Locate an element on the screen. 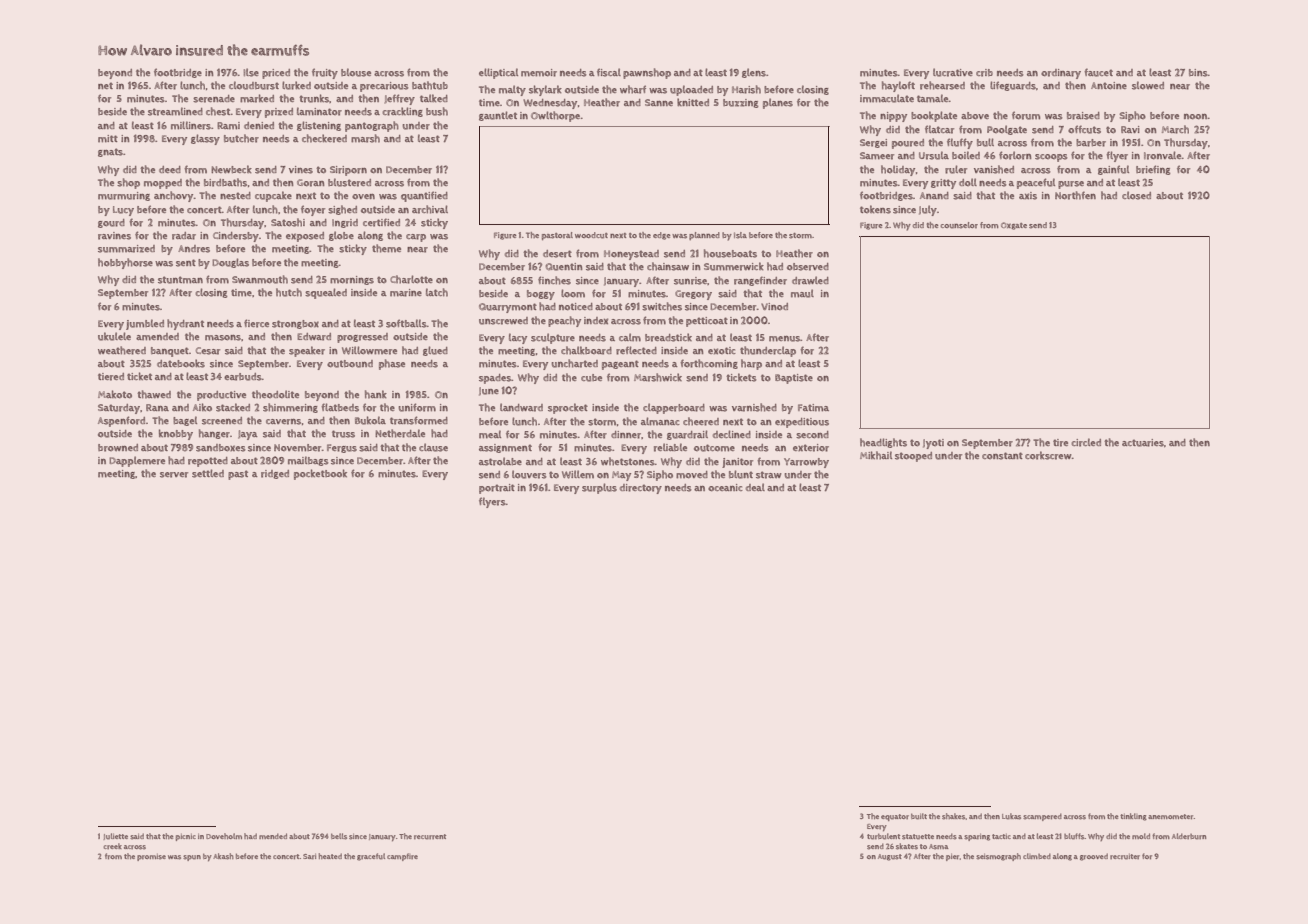  bins is located at coordinates (1198, 73).
